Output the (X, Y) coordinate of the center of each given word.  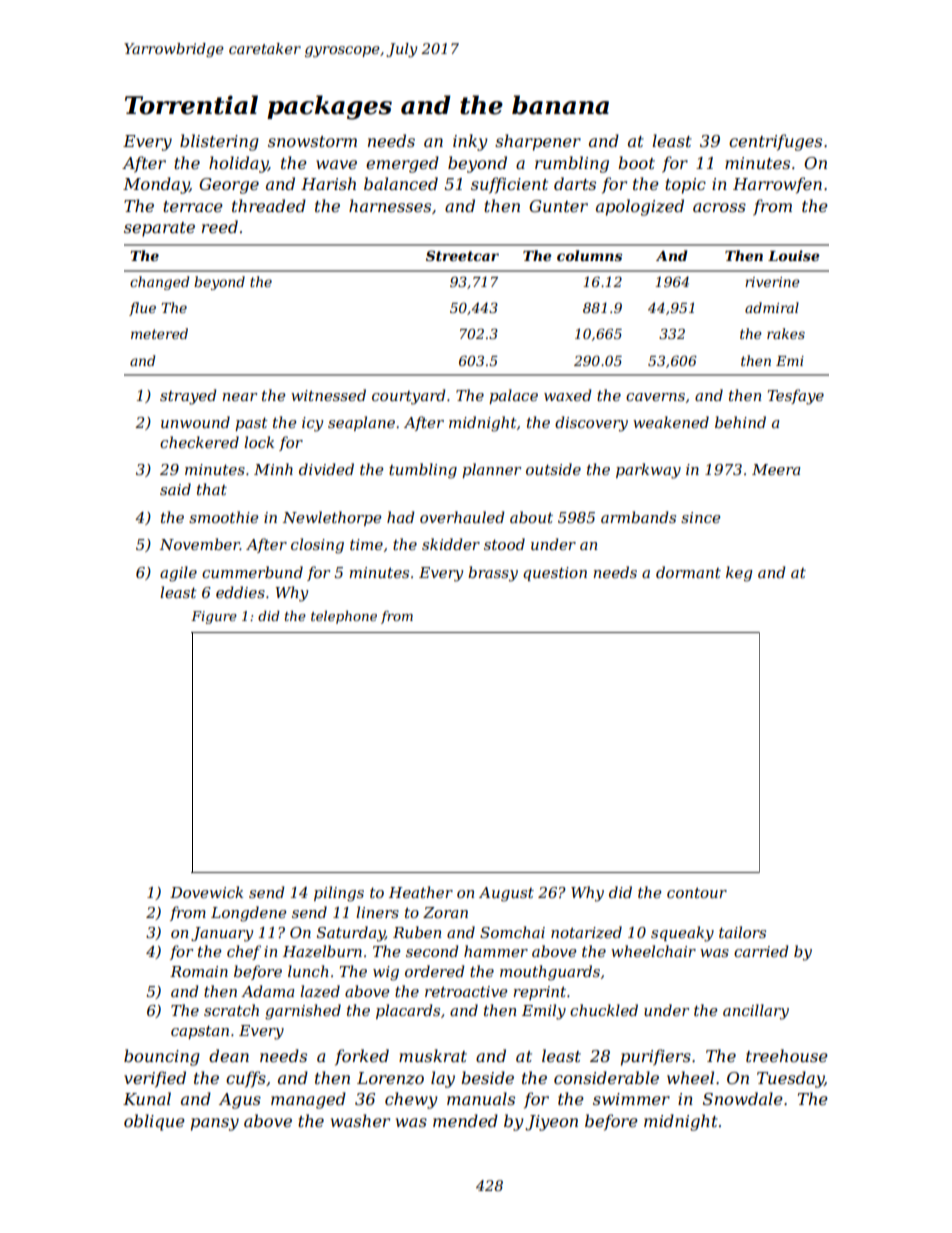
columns (589, 255)
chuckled (604, 1010)
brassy (493, 574)
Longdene (248, 914)
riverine (772, 282)
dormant (688, 572)
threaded (269, 205)
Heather (421, 892)
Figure (214, 617)
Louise (794, 255)
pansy (215, 1124)
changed (159, 283)
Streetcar (462, 255)
